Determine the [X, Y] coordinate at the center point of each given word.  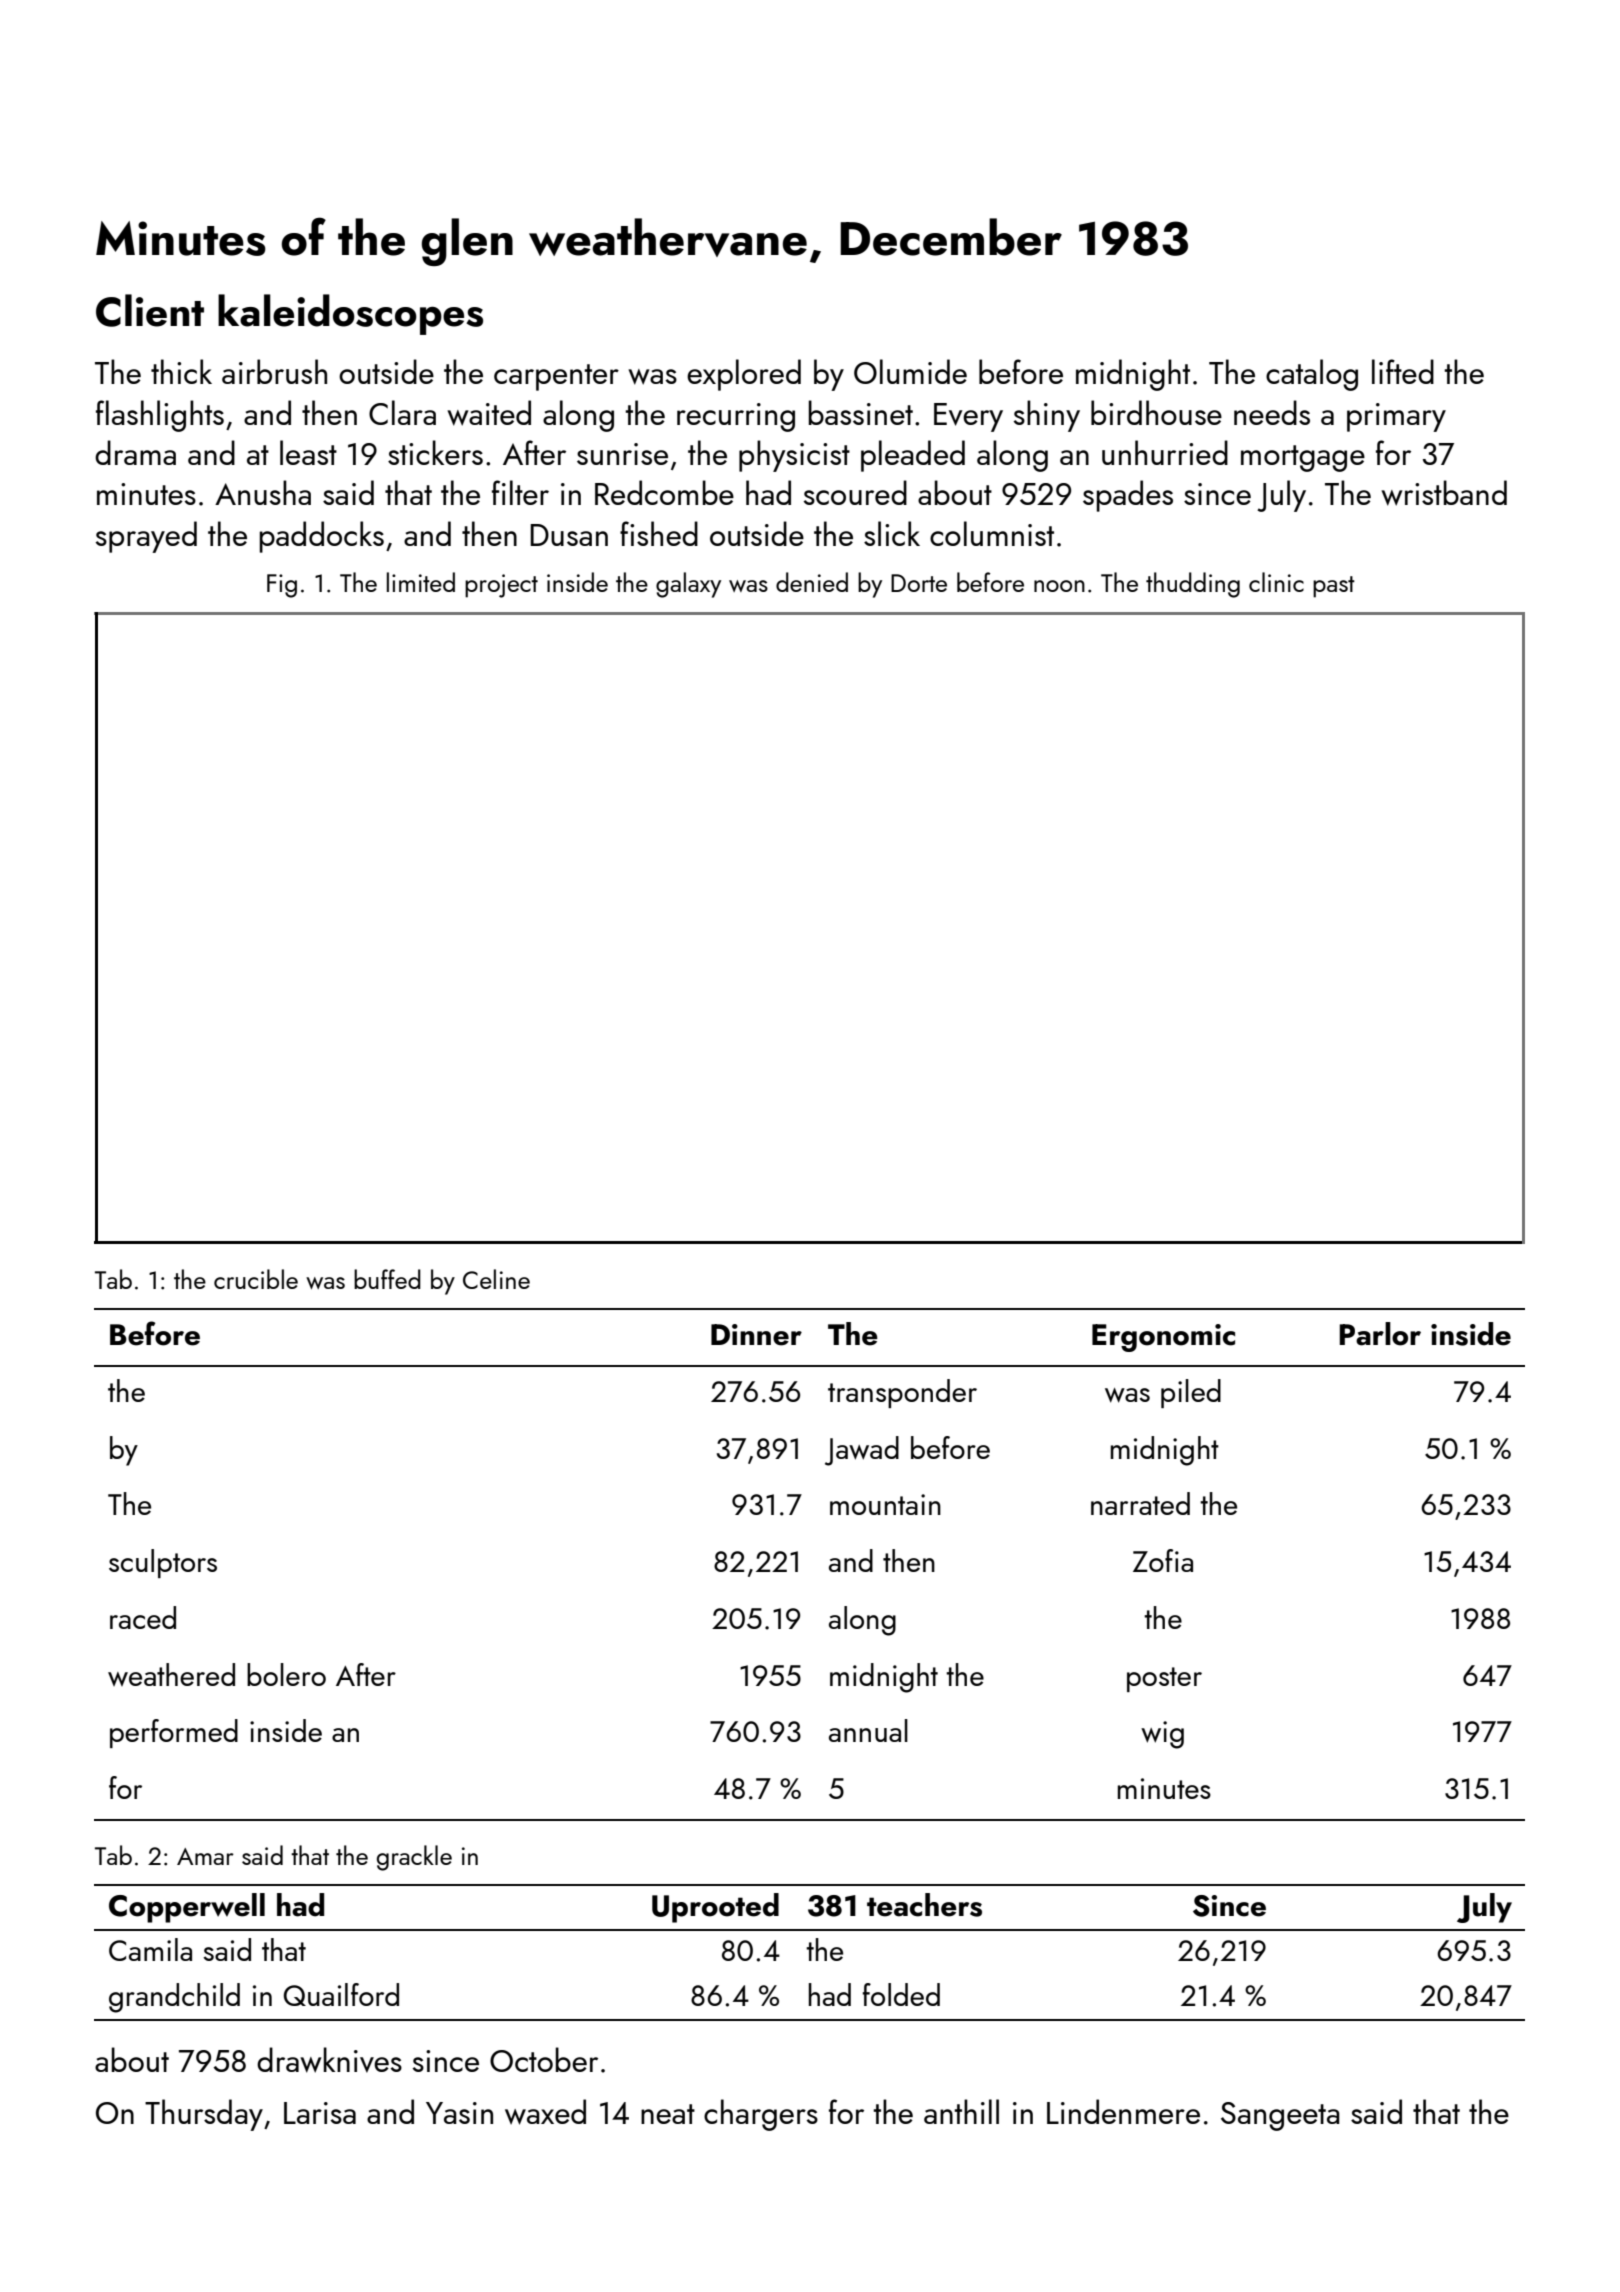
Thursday [204, 2115]
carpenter [556, 377]
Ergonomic [1163, 1338]
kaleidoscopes [350, 314]
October [544, 2059]
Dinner [756, 1335]
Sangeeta [1280, 2116]
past [1334, 587]
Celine [496, 1279]
